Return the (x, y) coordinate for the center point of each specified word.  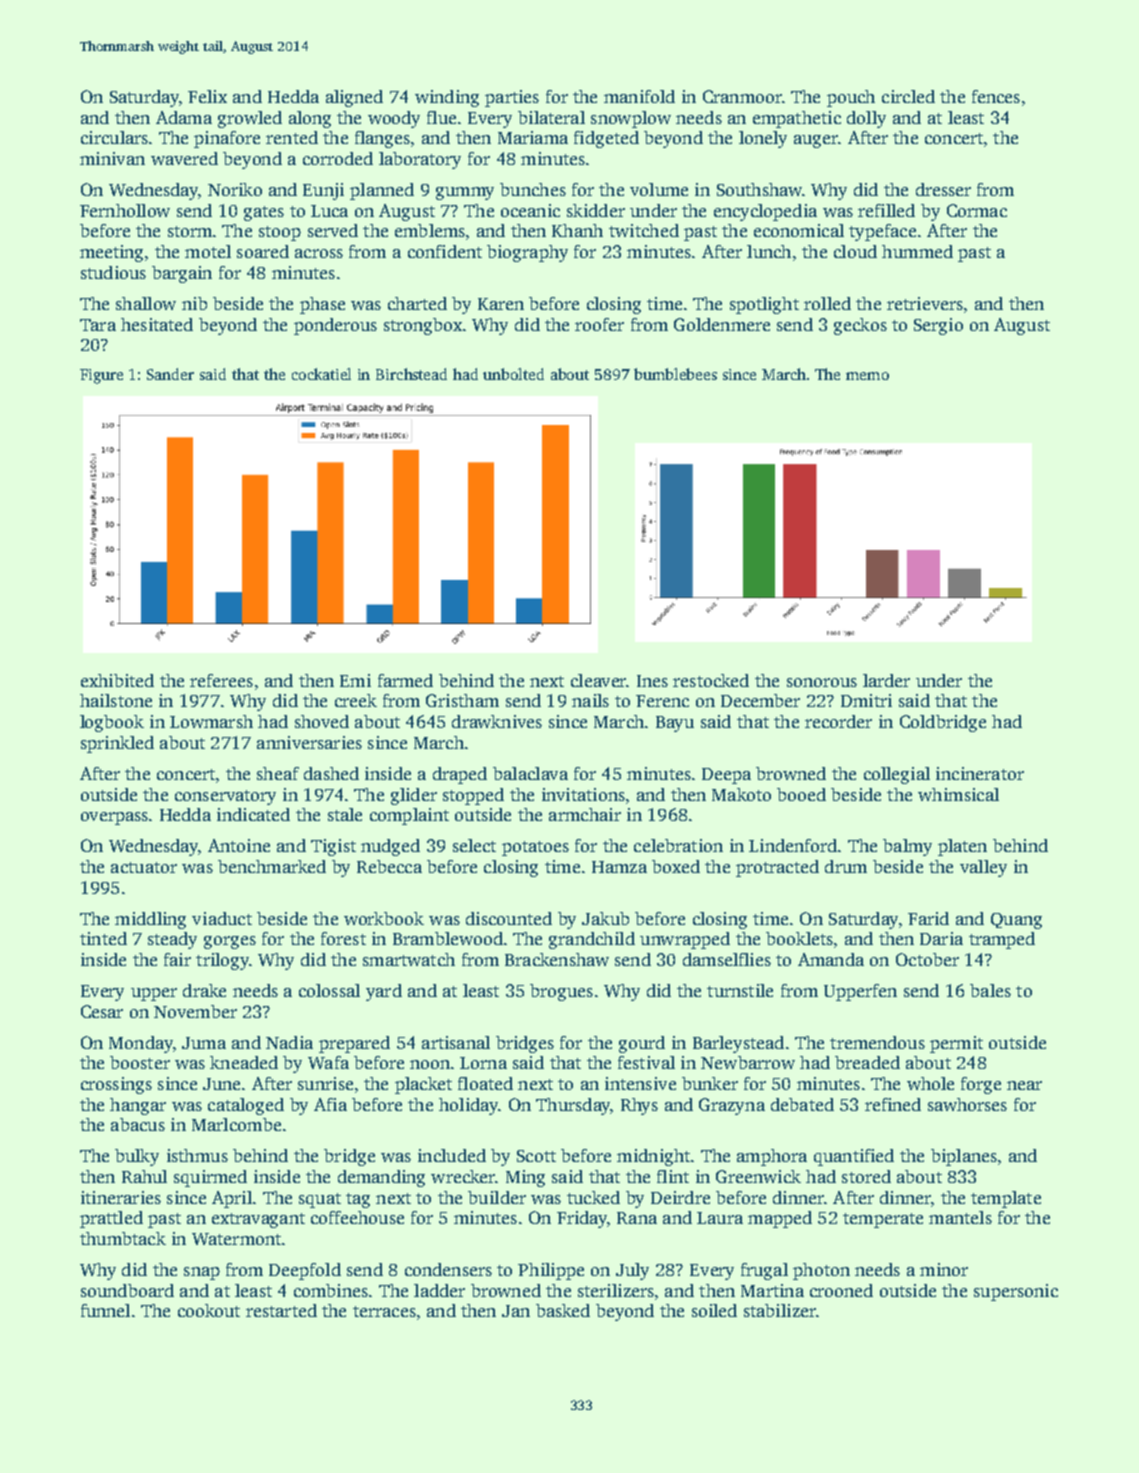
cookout (209, 1310)
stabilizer (780, 1310)
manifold (639, 96)
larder (886, 680)
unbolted (513, 374)
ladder (439, 1290)
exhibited (117, 680)
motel (208, 251)
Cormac (977, 210)
